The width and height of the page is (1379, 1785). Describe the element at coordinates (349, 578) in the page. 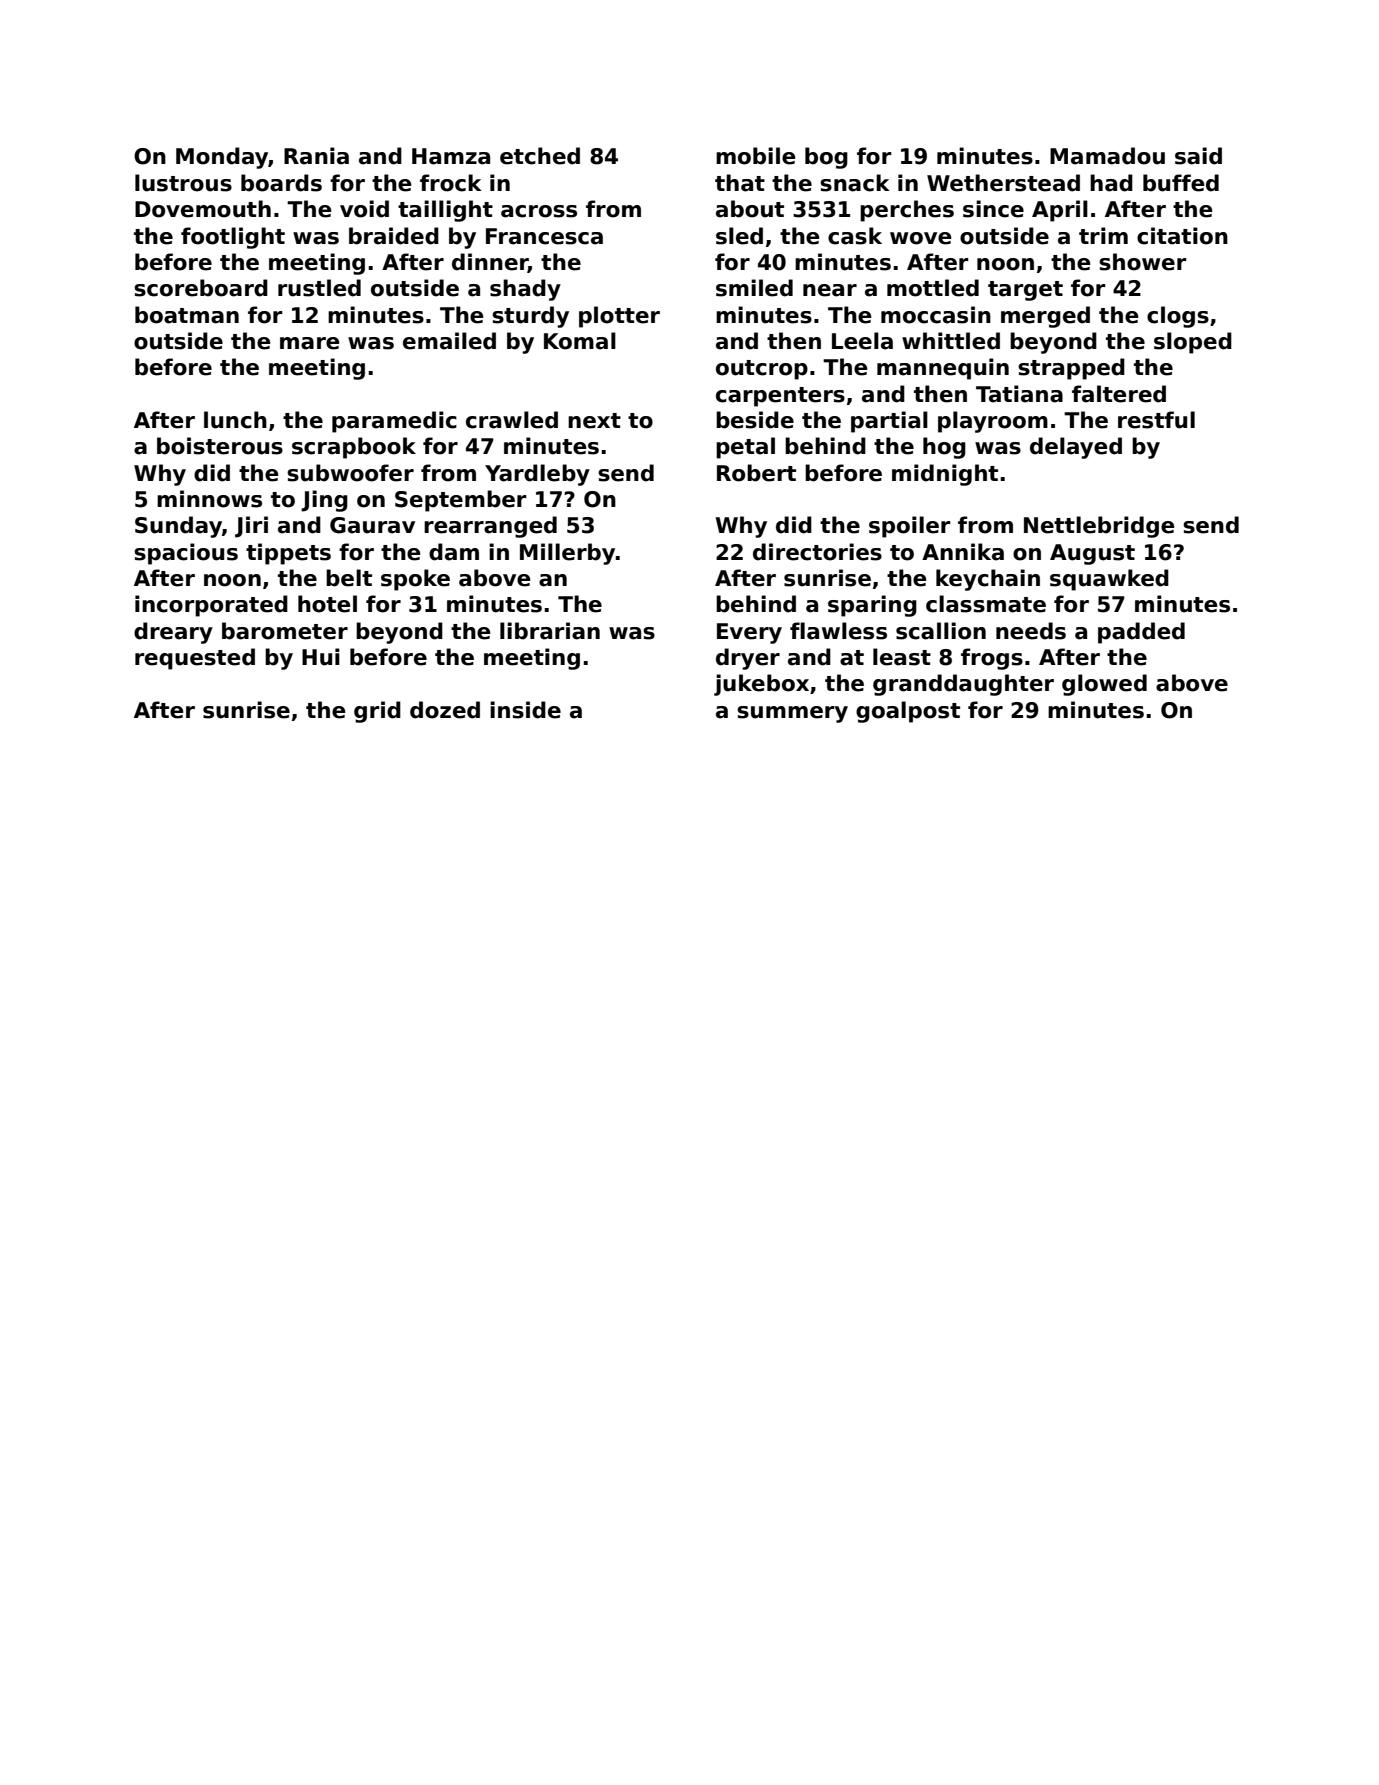

I see `belt` at that location.
